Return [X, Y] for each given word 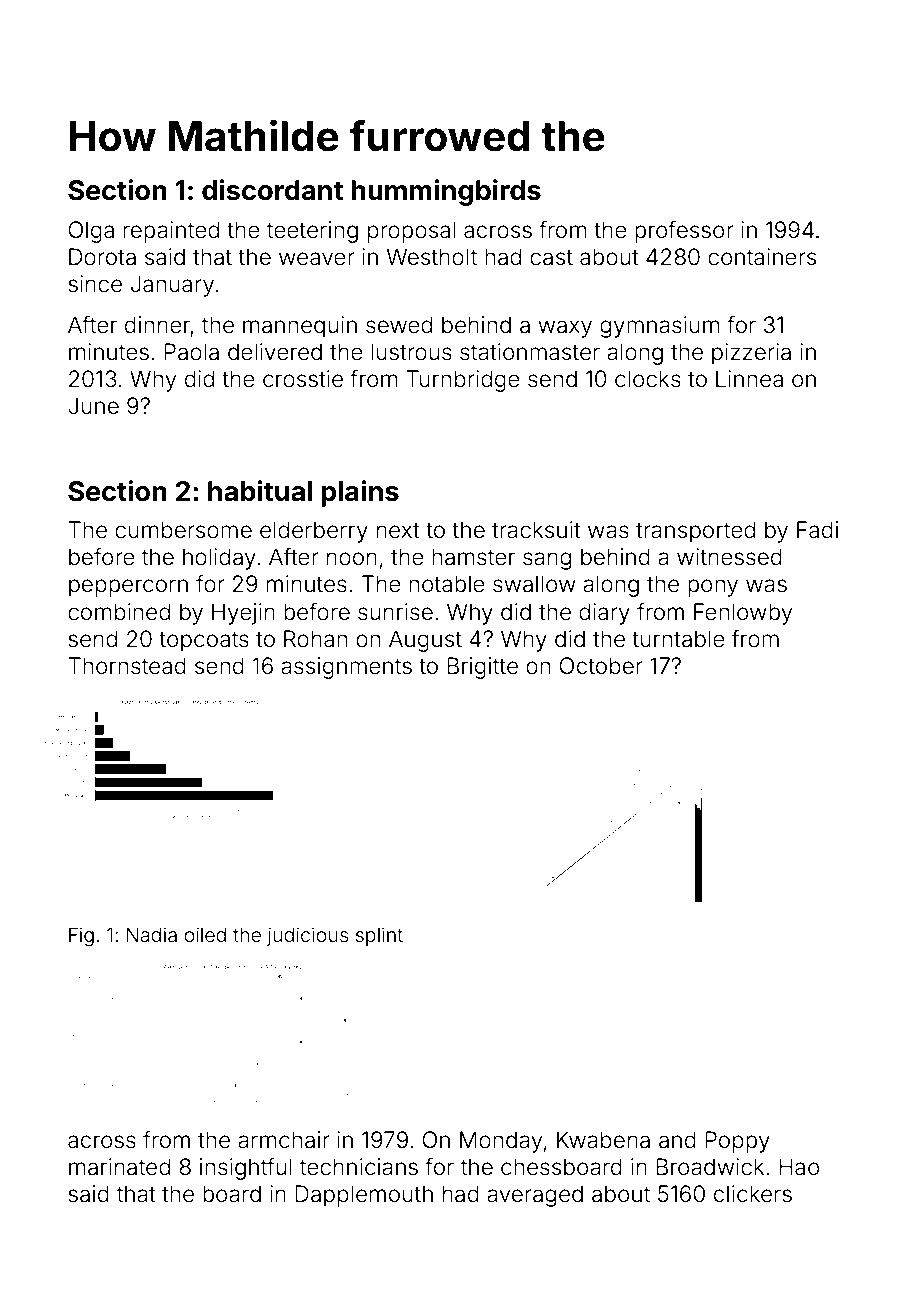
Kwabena [603, 1140]
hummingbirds [446, 192]
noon [352, 559]
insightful [246, 1169]
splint [379, 936]
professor [684, 232]
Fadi [817, 530]
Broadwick [710, 1167]
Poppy [737, 1142]
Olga [91, 232]
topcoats [204, 641]
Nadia [152, 934]
